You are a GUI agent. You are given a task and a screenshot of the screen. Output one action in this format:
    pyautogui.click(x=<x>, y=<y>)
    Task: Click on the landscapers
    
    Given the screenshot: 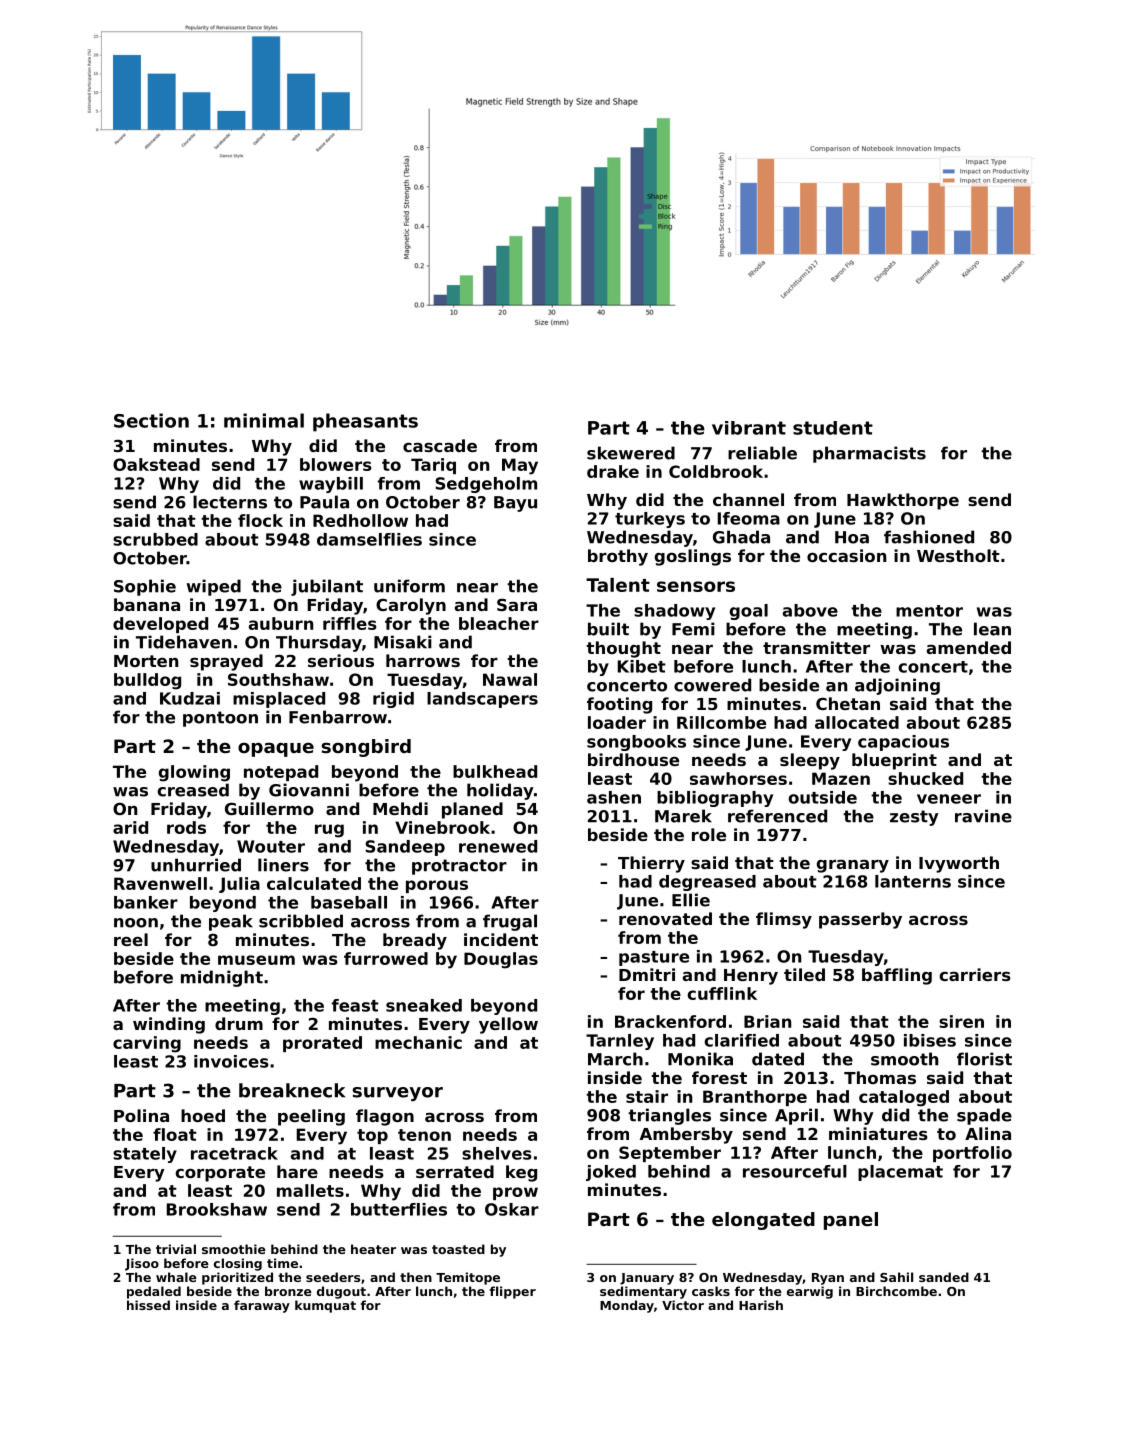 What is the action you would take?
    pyautogui.click(x=482, y=700)
